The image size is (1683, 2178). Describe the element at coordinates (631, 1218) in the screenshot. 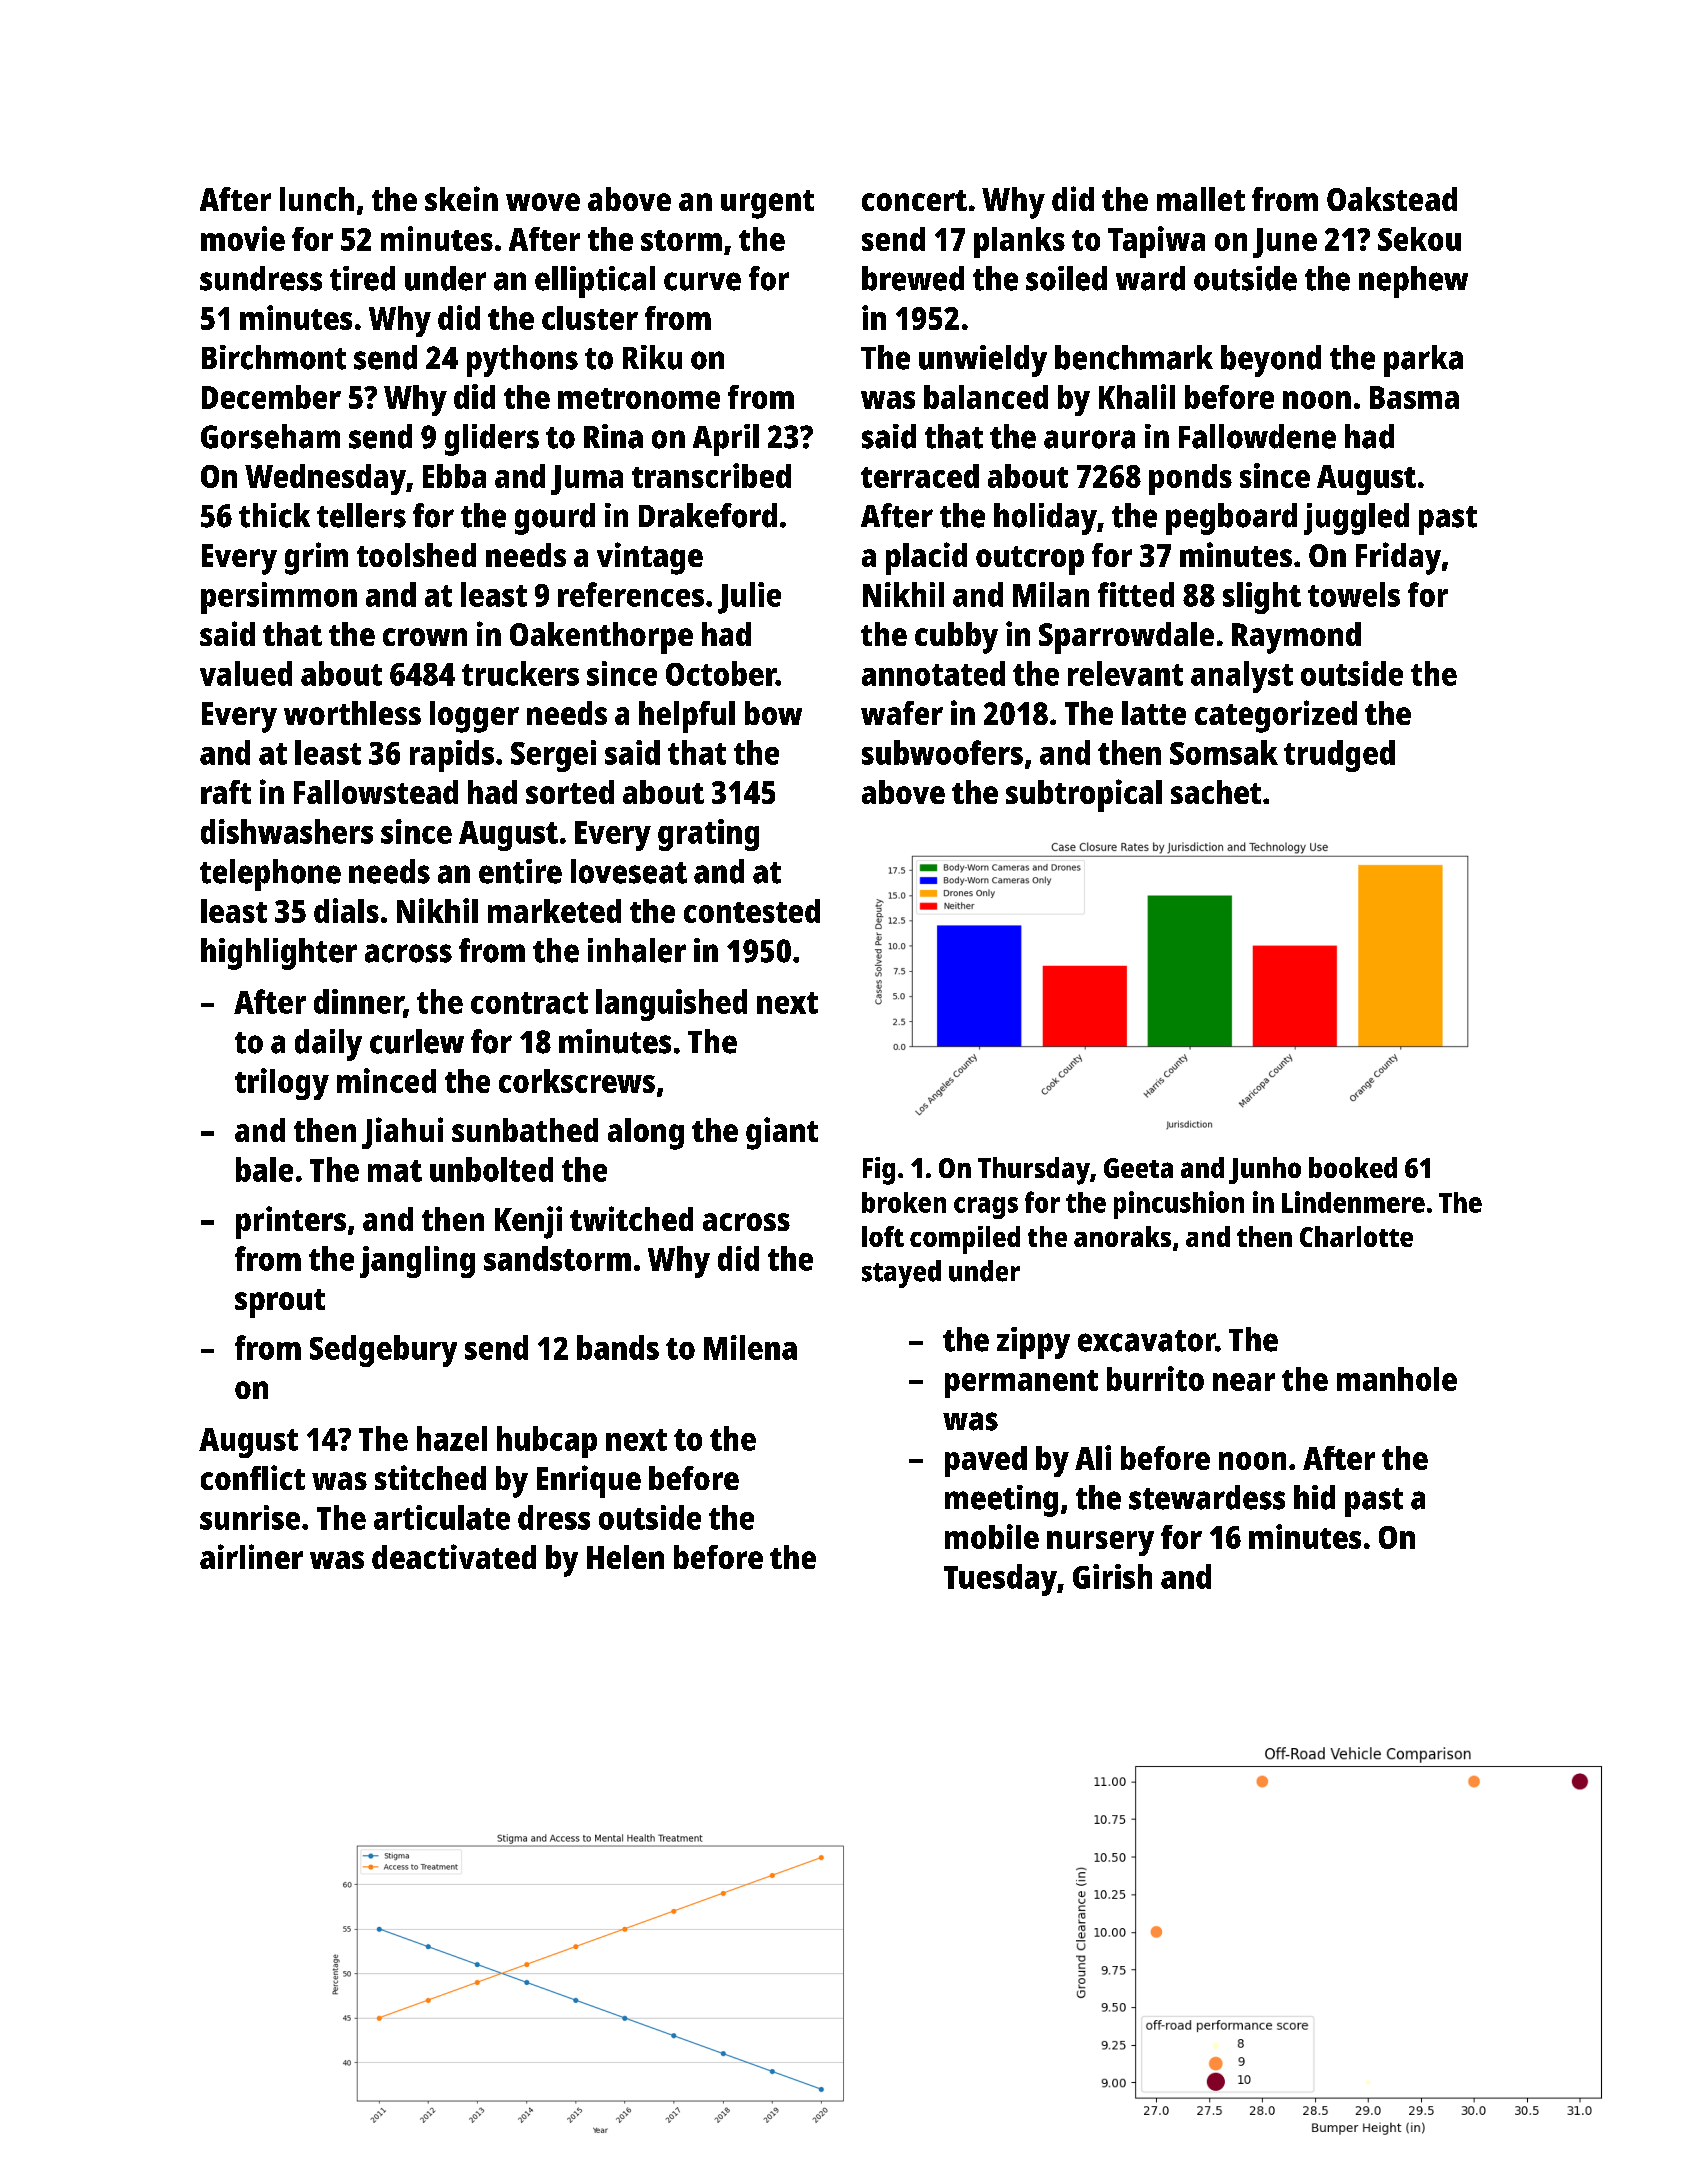

I see `twitched` at that location.
